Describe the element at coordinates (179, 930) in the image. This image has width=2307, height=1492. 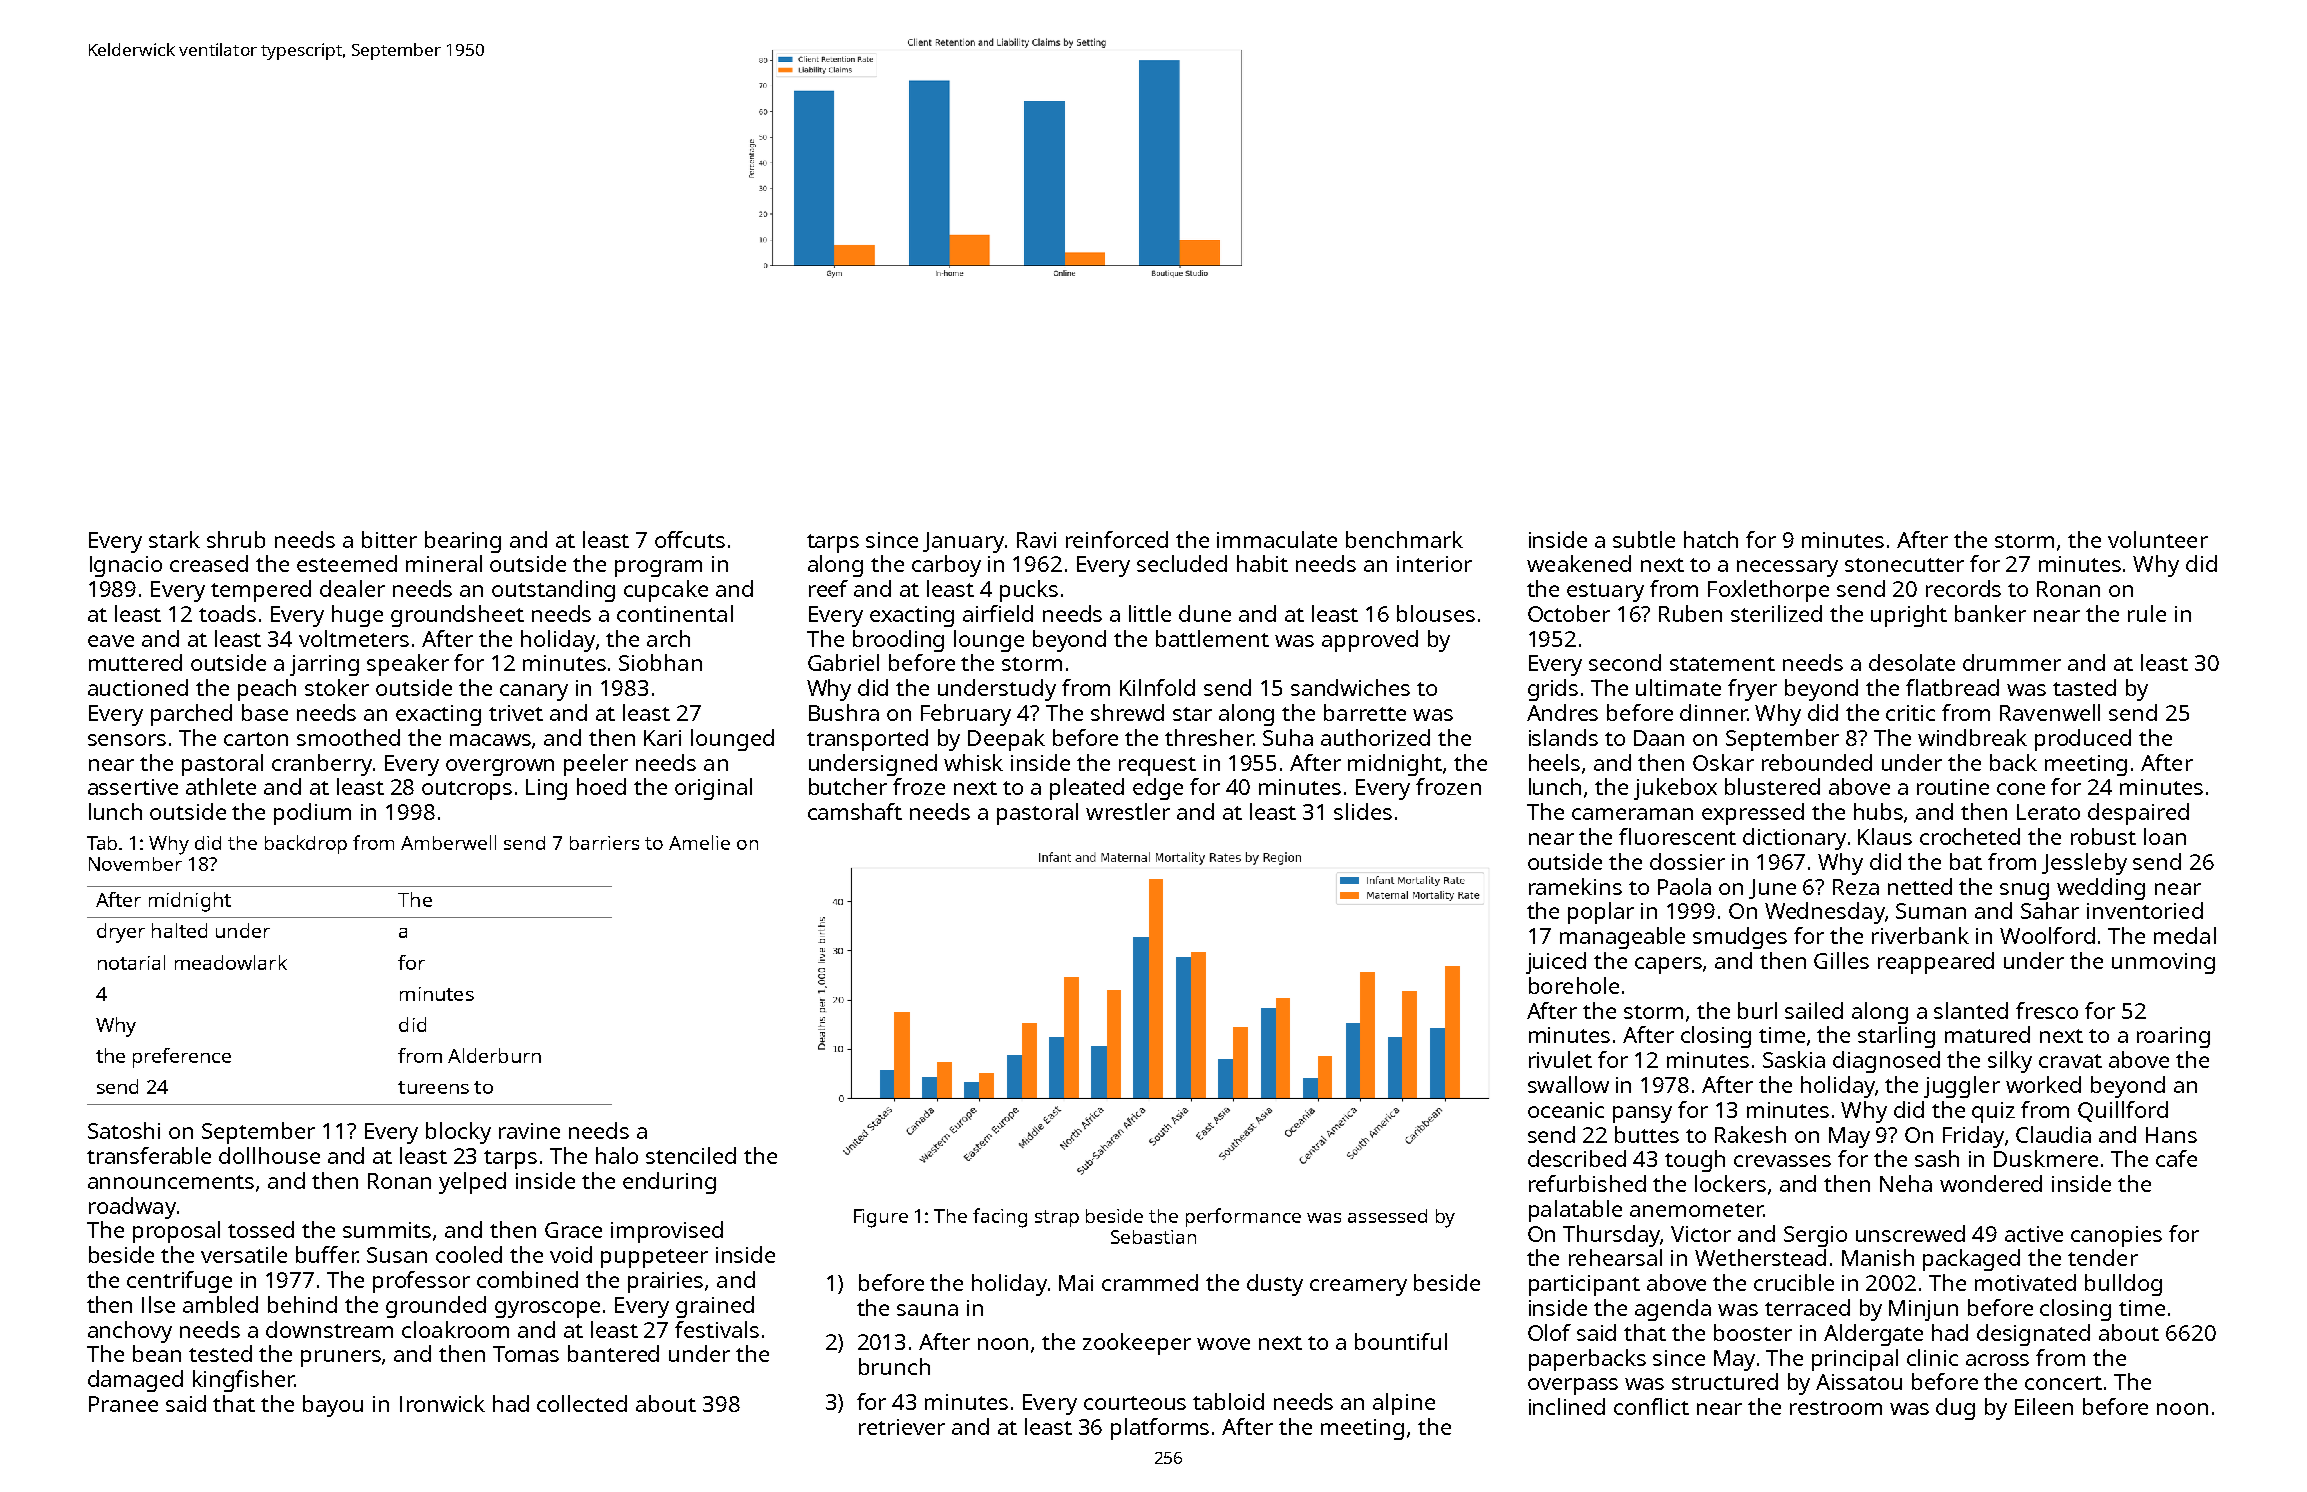
I see `halted` at that location.
